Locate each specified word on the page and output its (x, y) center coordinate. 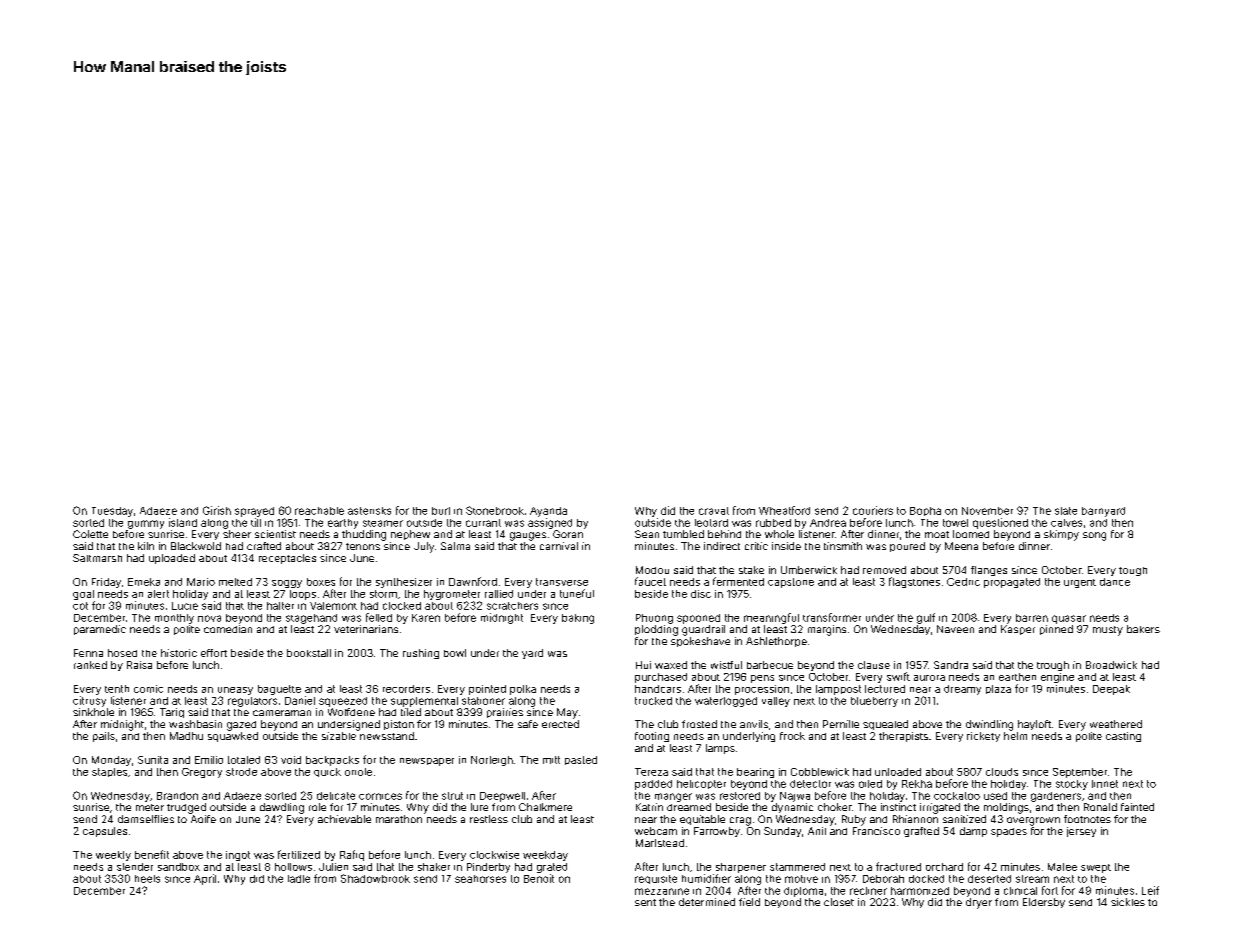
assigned (550, 523)
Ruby (854, 820)
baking (578, 619)
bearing (755, 773)
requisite (656, 879)
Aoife (203, 819)
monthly (174, 619)
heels (147, 879)
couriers (873, 510)
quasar (1069, 619)
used (995, 796)
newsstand (387, 736)
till (256, 522)
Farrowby (717, 832)
